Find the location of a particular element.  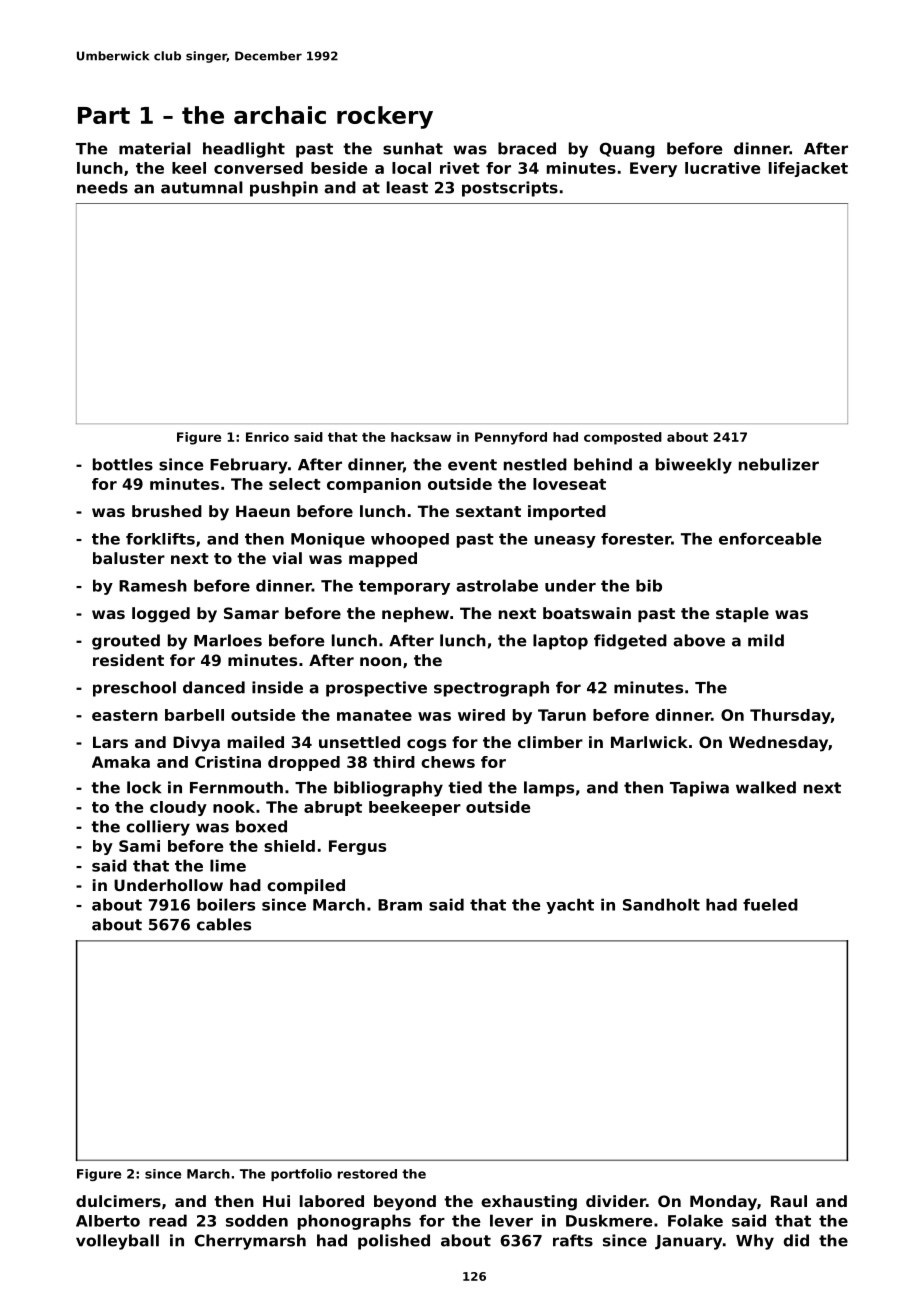

Pennyford is located at coordinates (511, 438).
